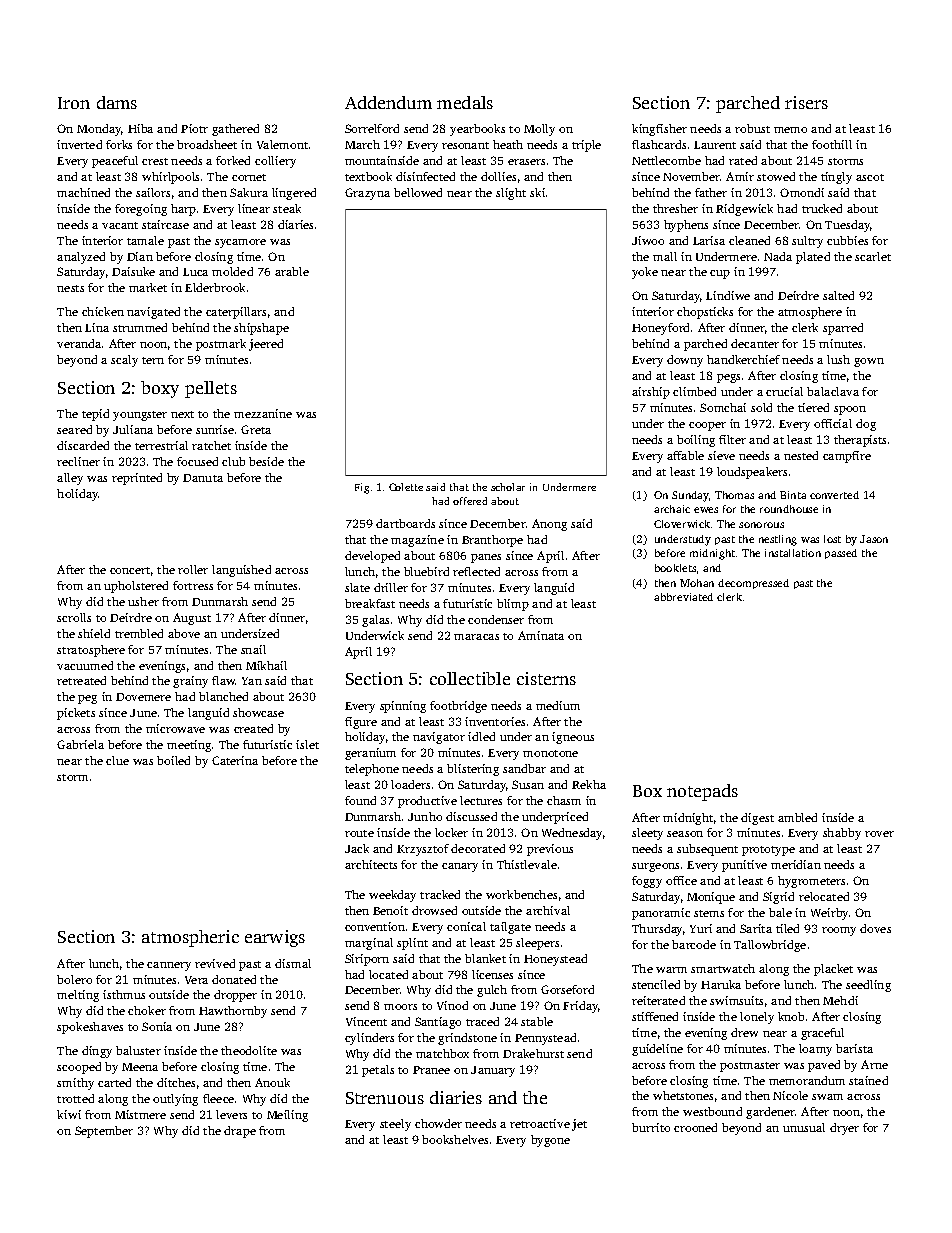 This screenshot has width=952, height=1233. What do you see at coordinates (124, 361) in the screenshot?
I see `scaly` at bounding box center [124, 361].
